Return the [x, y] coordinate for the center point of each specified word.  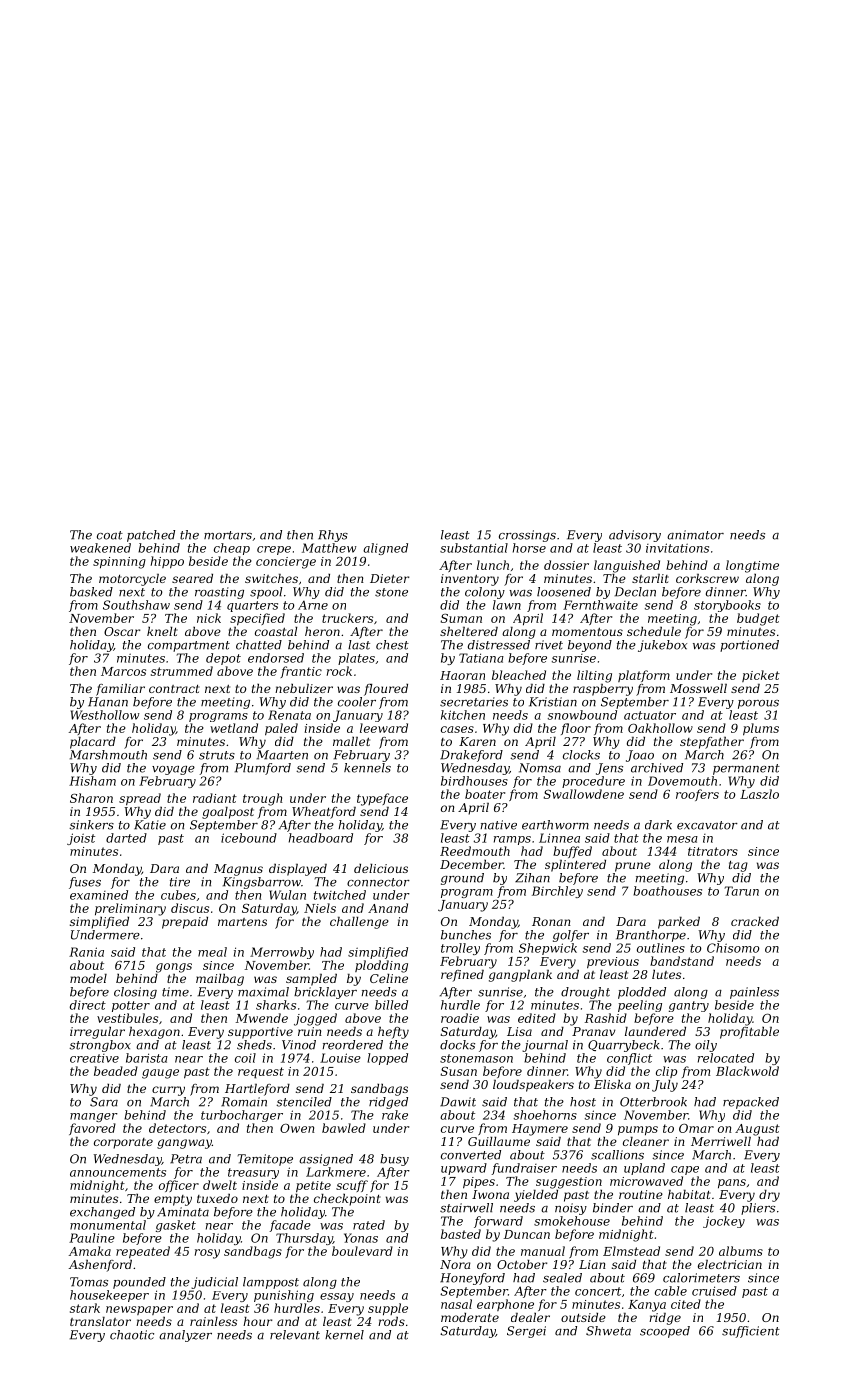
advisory [635, 536]
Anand [388, 908]
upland [644, 1169]
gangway [184, 1144]
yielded [536, 1196]
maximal [263, 992]
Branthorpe [651, 936]
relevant [295, 1335]
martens [242, 922]
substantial [474, 548]
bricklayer [325, 993]
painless [754, 993]
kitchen [463, 715]
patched [151, 536]
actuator [650, 715]
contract [174, 689]
